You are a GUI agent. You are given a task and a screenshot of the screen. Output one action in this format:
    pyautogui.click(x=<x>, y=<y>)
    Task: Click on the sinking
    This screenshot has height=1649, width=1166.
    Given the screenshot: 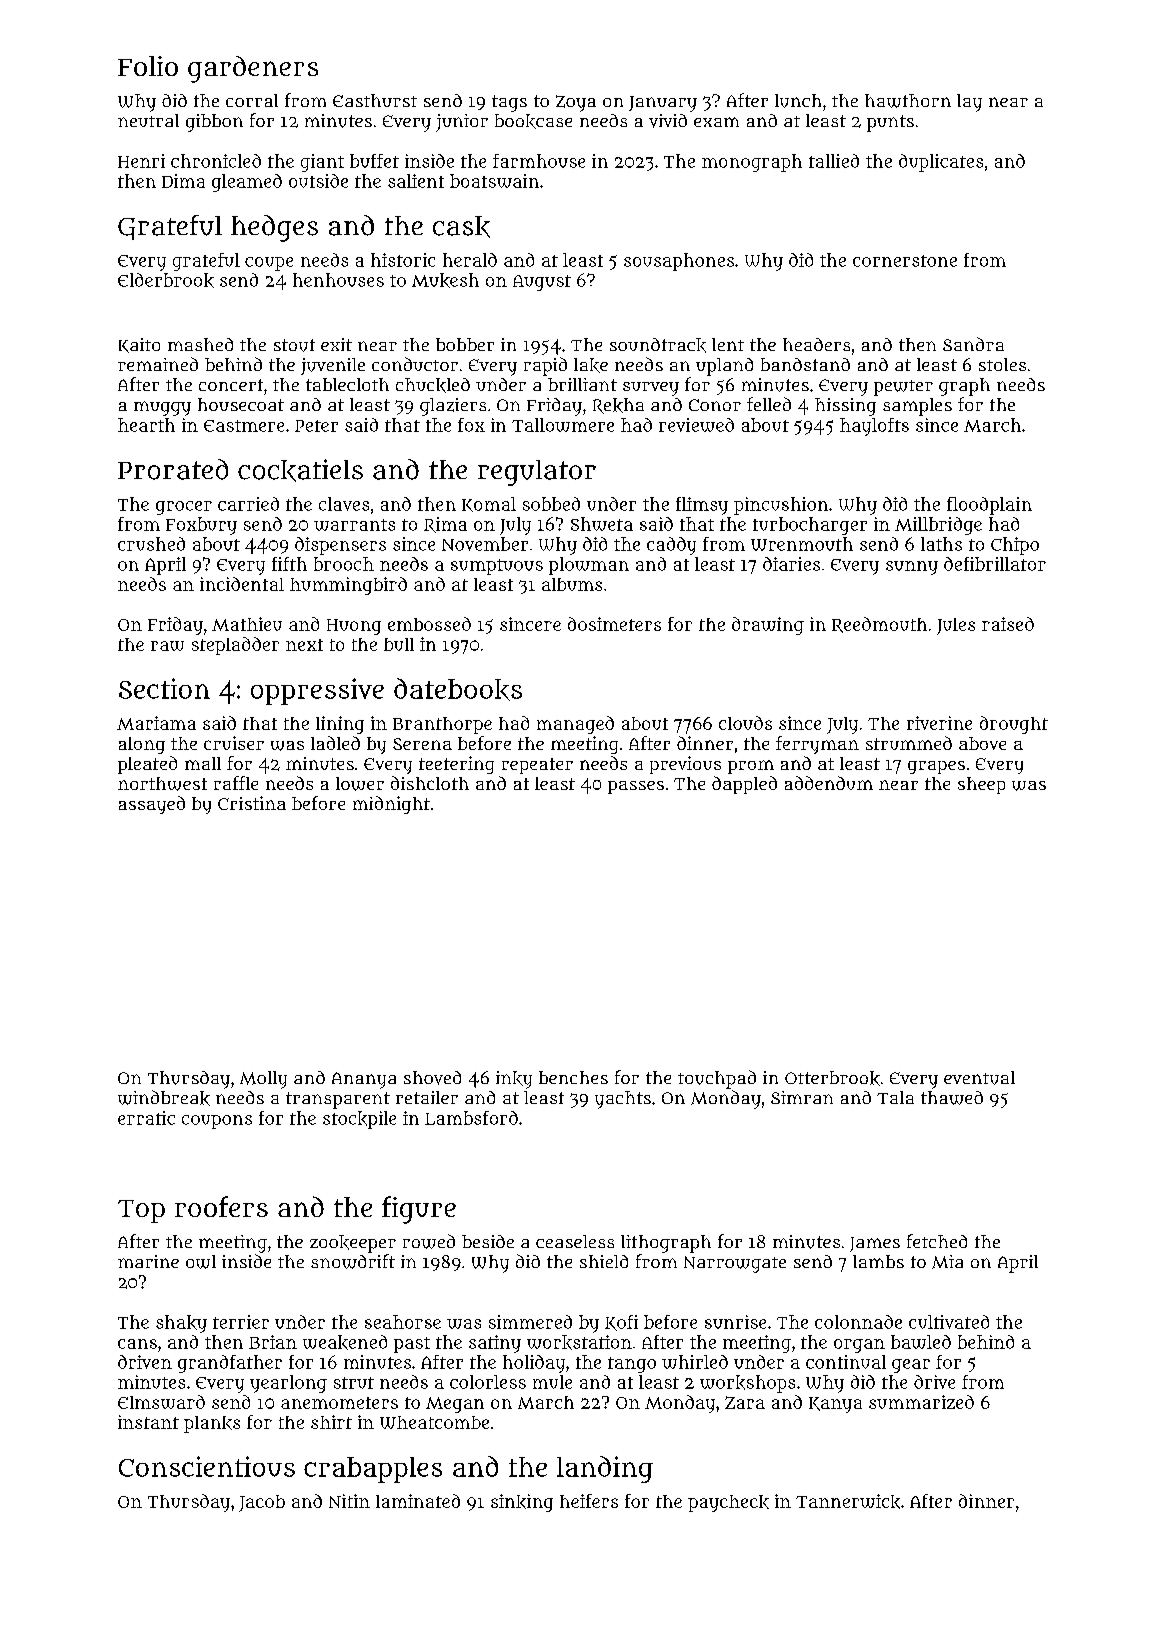 What is the action you would take?
    pyautogui.click(x=522, y=1503)
